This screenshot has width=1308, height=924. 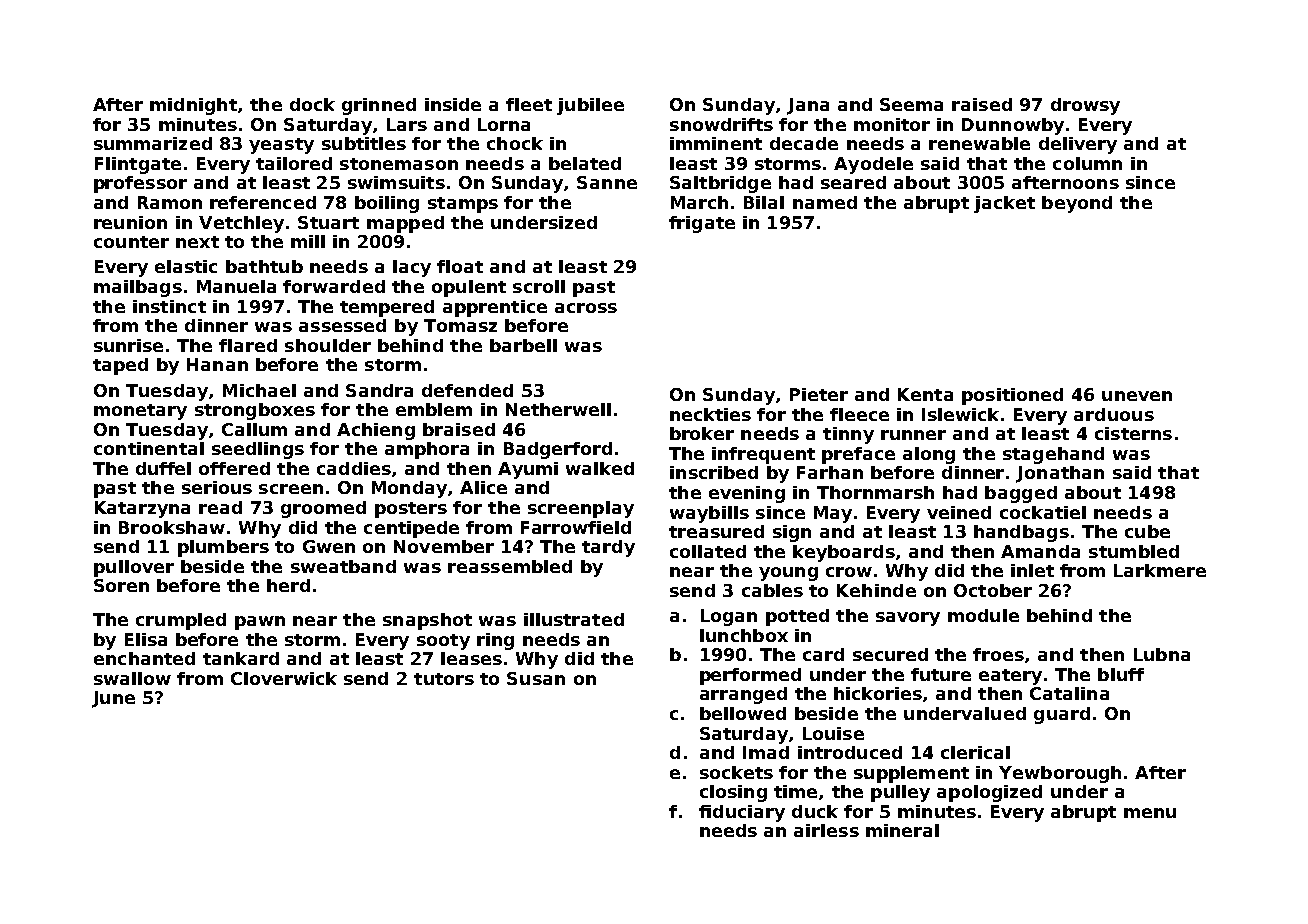 What do you see at coordinates (797, 617) in the screenshot?
I see `potted` at bounding box center [797, 617].
